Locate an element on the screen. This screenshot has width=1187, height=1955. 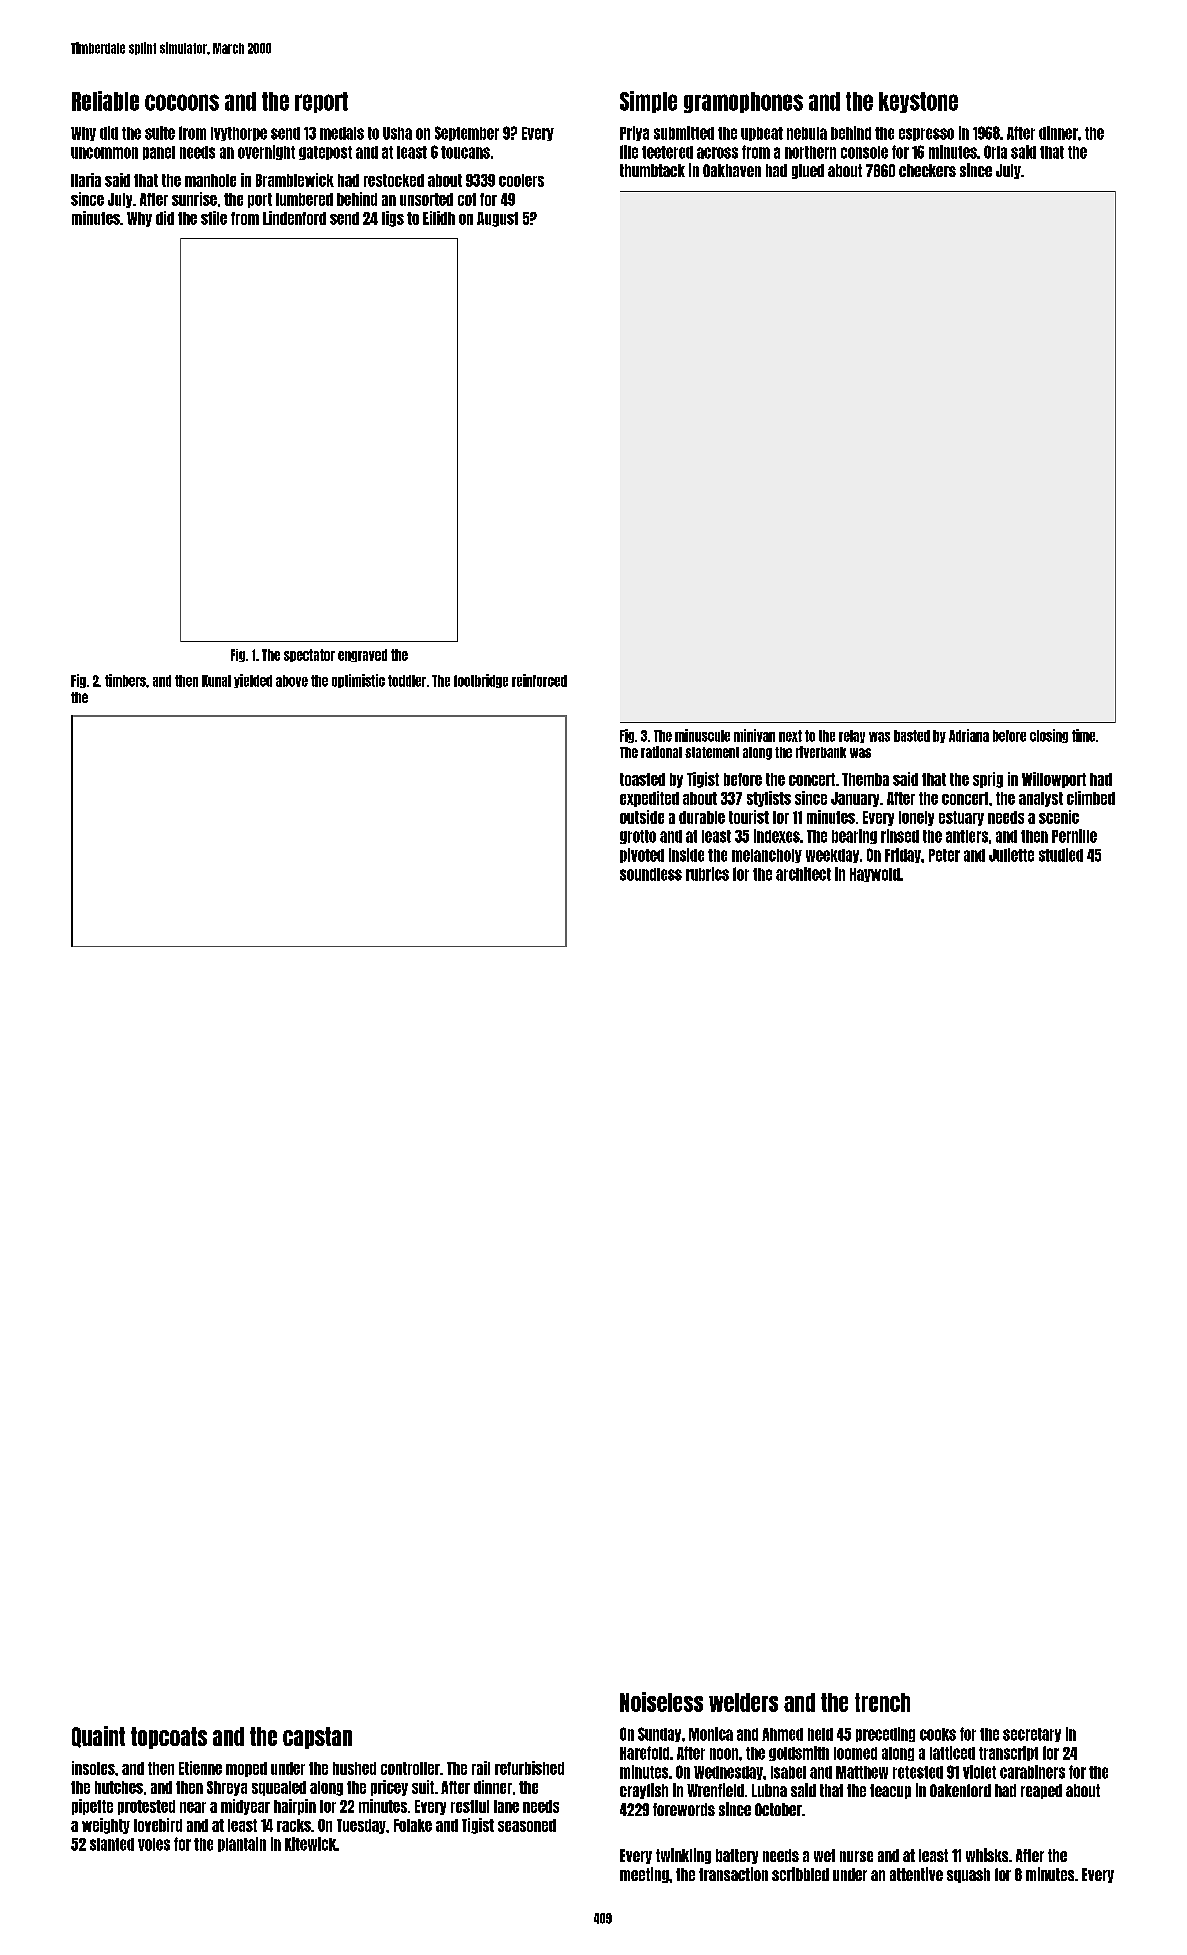
glued is located at coordinates (808, 171).
